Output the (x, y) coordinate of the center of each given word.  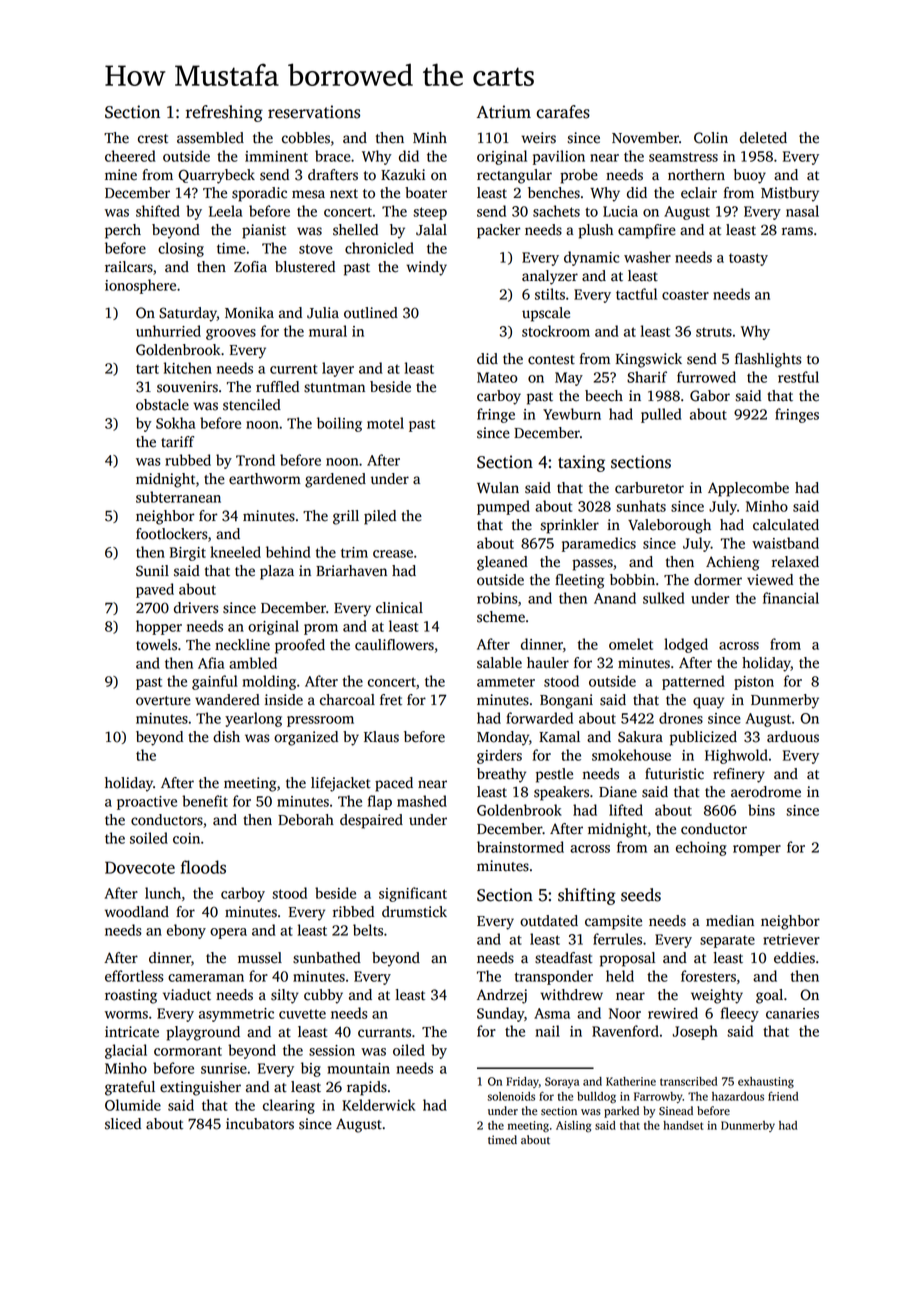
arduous (793, 737)
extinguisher (200, 1088)
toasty (748, 259)
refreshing (224, 113)
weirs (538, 138)
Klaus (381, 737)
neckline (242, 645)
